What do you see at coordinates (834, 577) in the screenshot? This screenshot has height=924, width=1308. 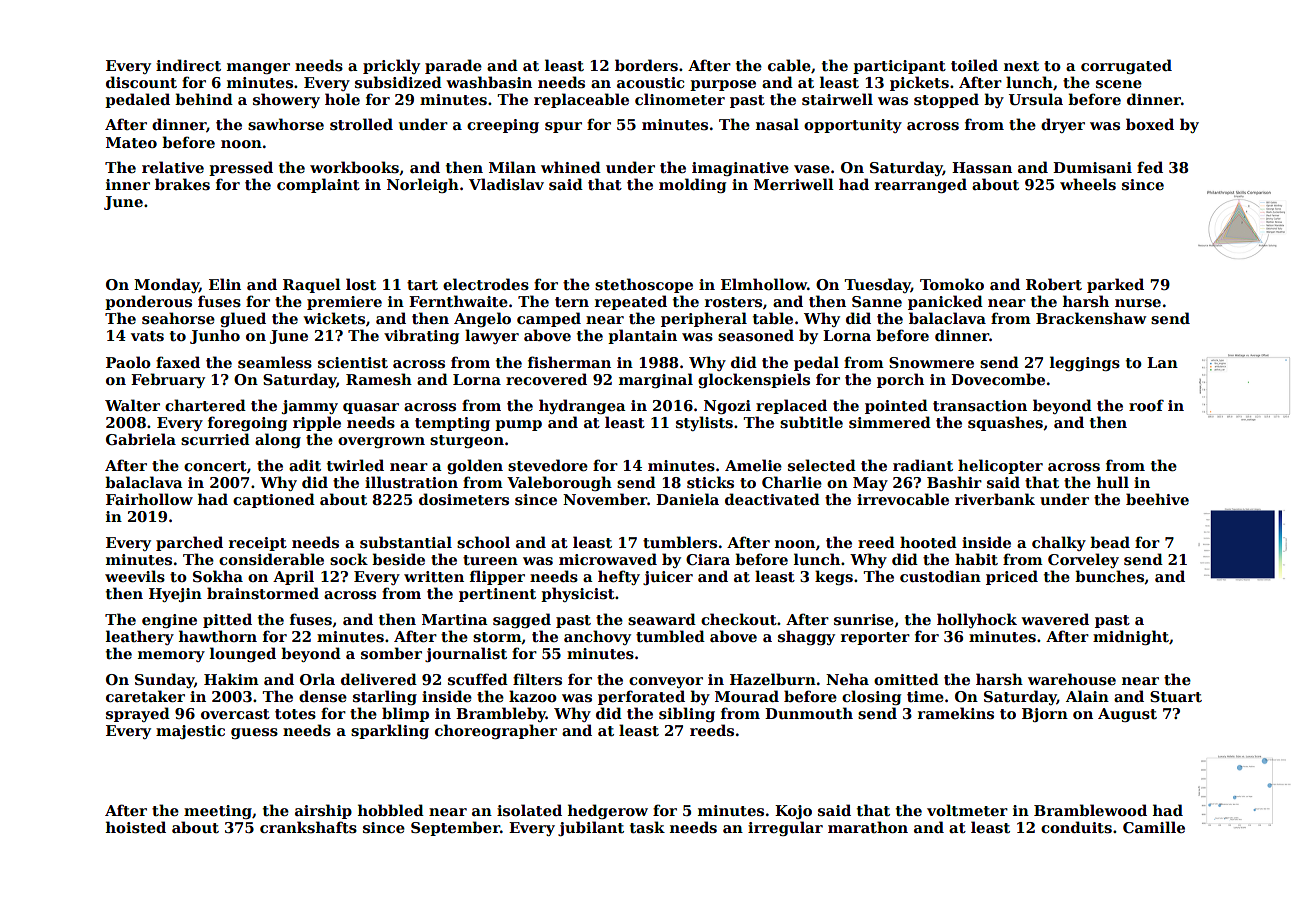 I see `kegs` at bounding box center [834, 577].
